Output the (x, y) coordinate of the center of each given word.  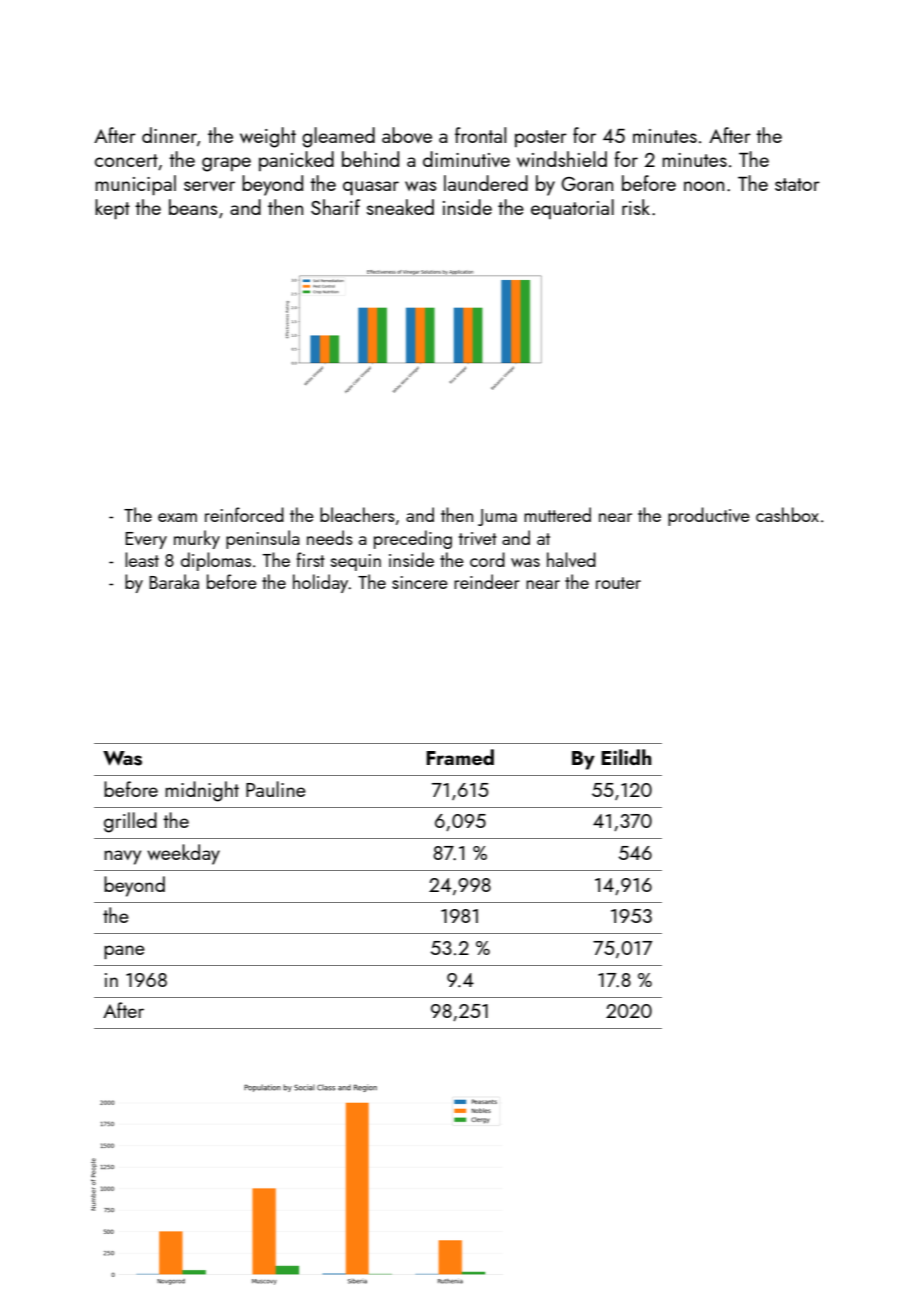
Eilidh (626, 757)
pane (124, 952)
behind (370, 159)
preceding (413, 539)
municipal (135, 185)
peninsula (262, 539)
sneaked (400, 207)
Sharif (335, 207)
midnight (202, 791)
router (618, 583)
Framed (460, 757)
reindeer (487, 581)
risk (636, 207)
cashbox (787, 514)
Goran (587, 184)
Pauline (276, 789)
